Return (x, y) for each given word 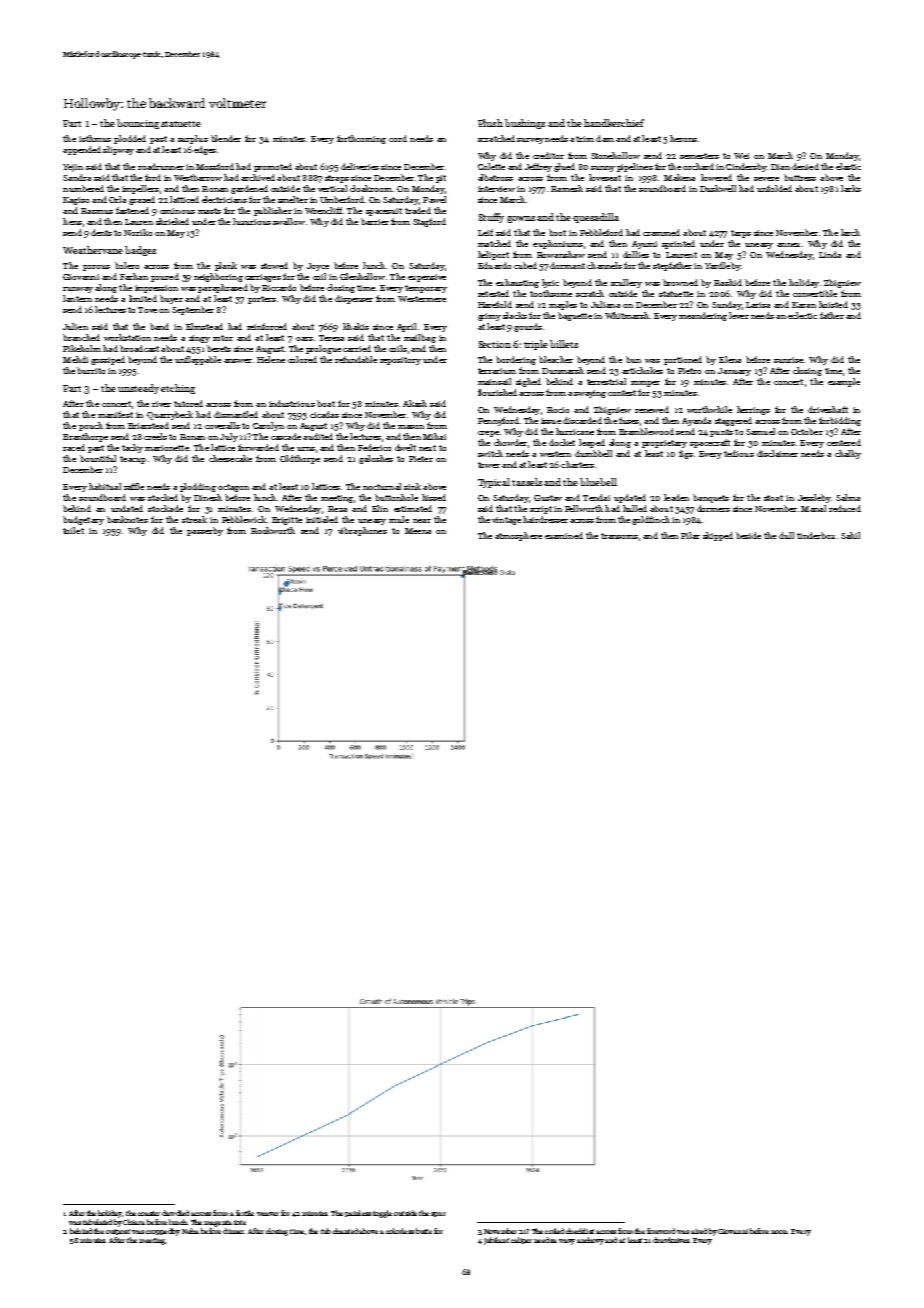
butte (424, 1231)
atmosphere (518, 536)
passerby (205, 531)
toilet (73, 530)
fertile (245, 1213)
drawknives (671, 1240)
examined (564, 535)
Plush (490, 123)
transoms (619, 536)
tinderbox (816, 535)
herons (683, 138)
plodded (130, 139)
